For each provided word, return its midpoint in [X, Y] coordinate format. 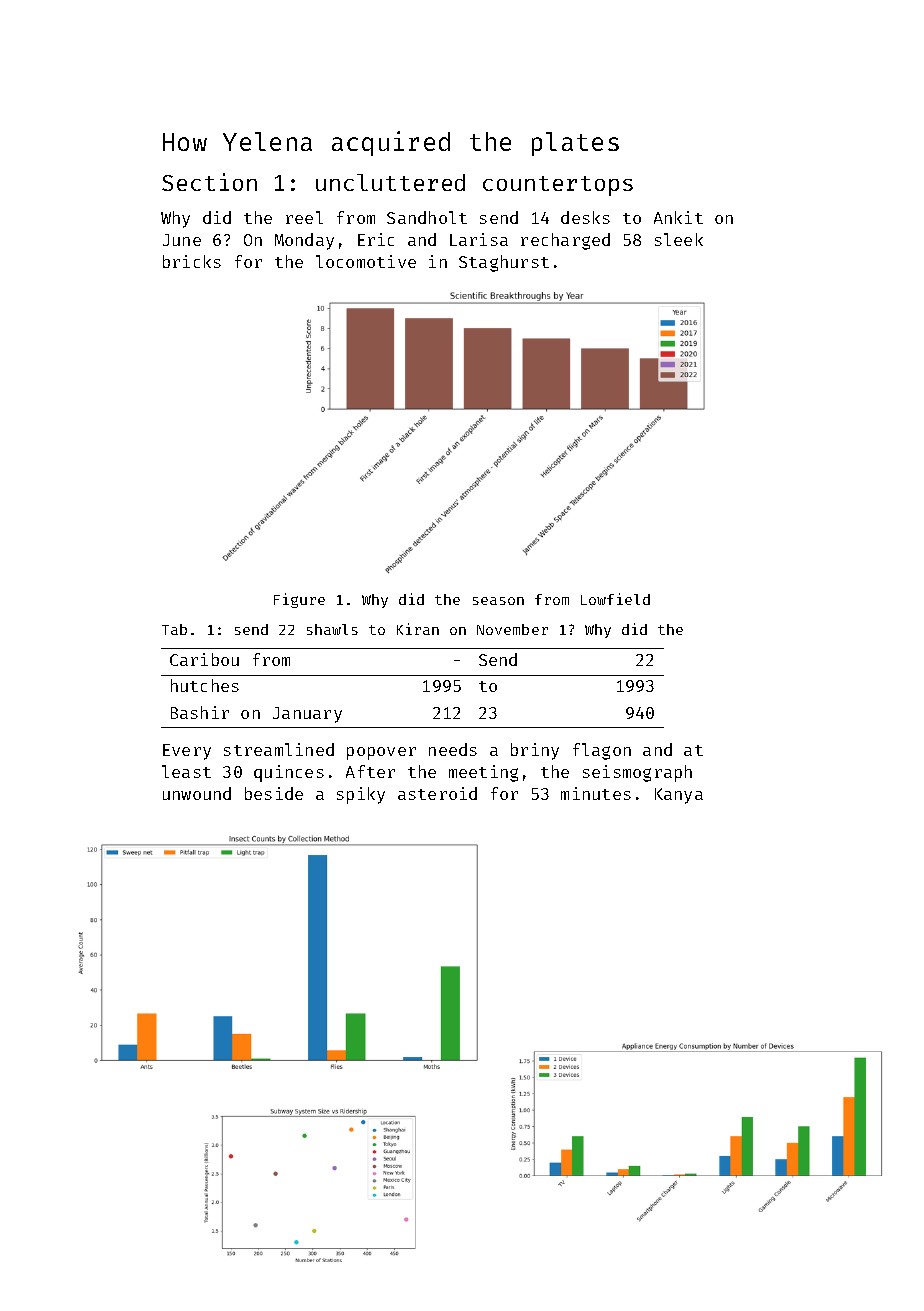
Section [209, 182]
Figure [299, 600]
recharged [565, 241]
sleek [679, 239]
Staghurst [504, 263]
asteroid [437, 793]
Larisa [479, 239]
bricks [192, 261]
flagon [602, 751]
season [498, 601]
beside [274, 793]
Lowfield [615, 599]
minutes [596, 793]
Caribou [204, 659]
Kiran [418, 629]
